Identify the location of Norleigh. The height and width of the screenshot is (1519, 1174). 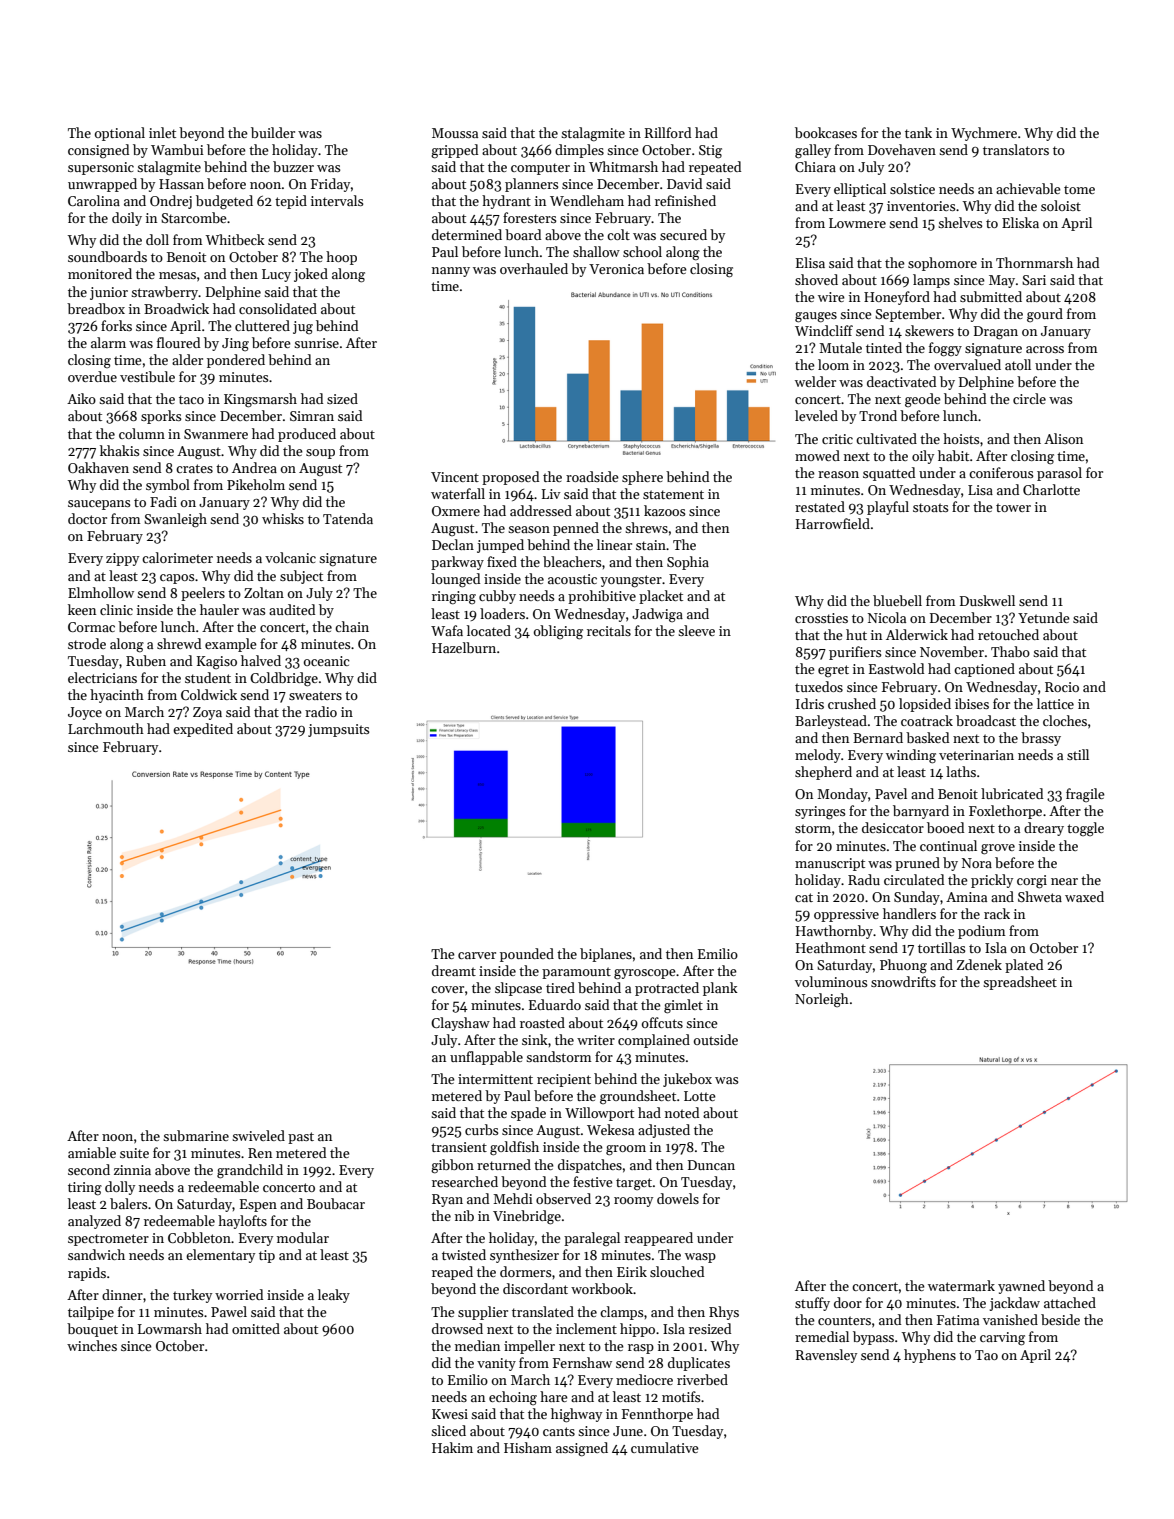
(822, 1000).
